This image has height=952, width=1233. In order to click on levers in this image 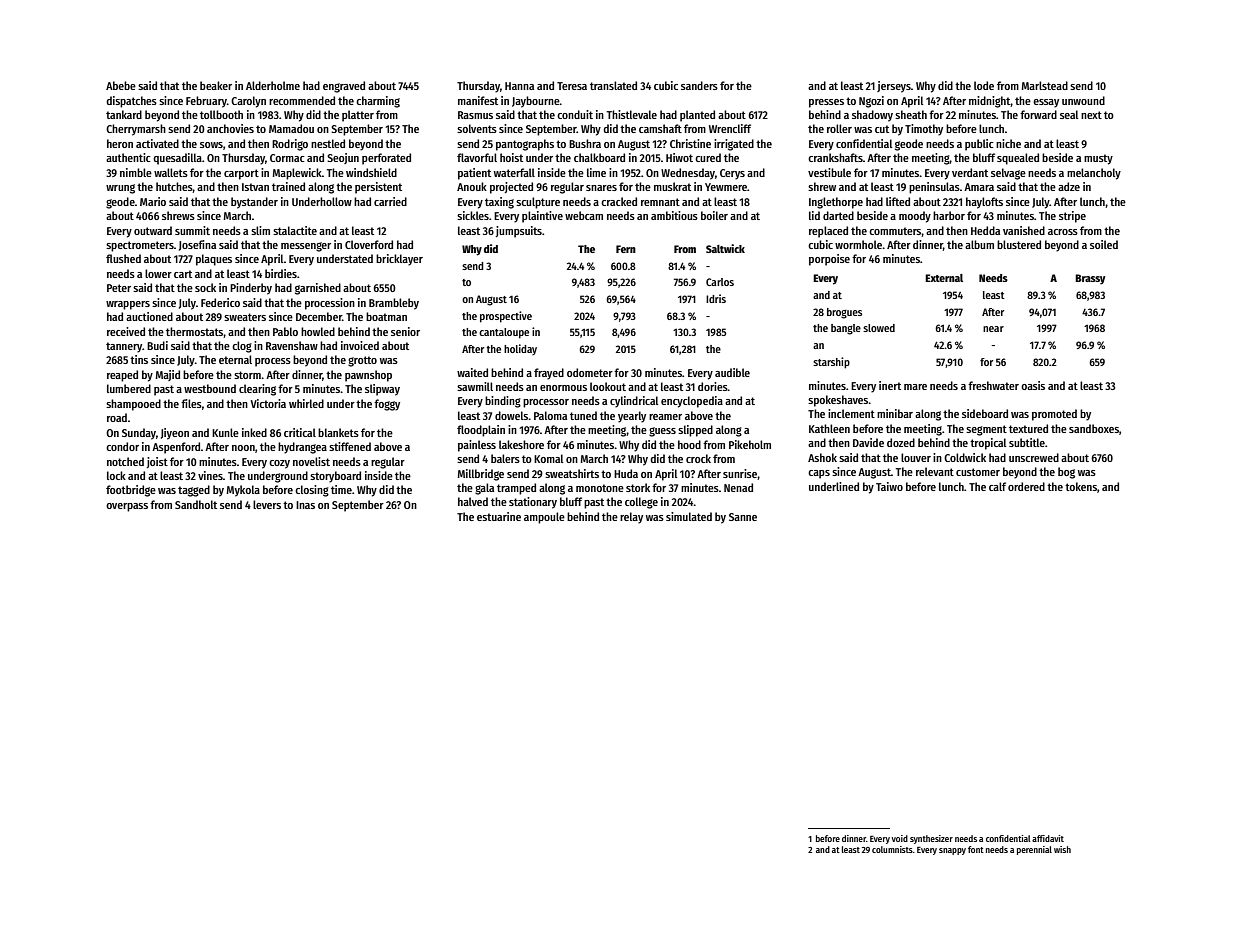, I will do `click(267, 504)`.
